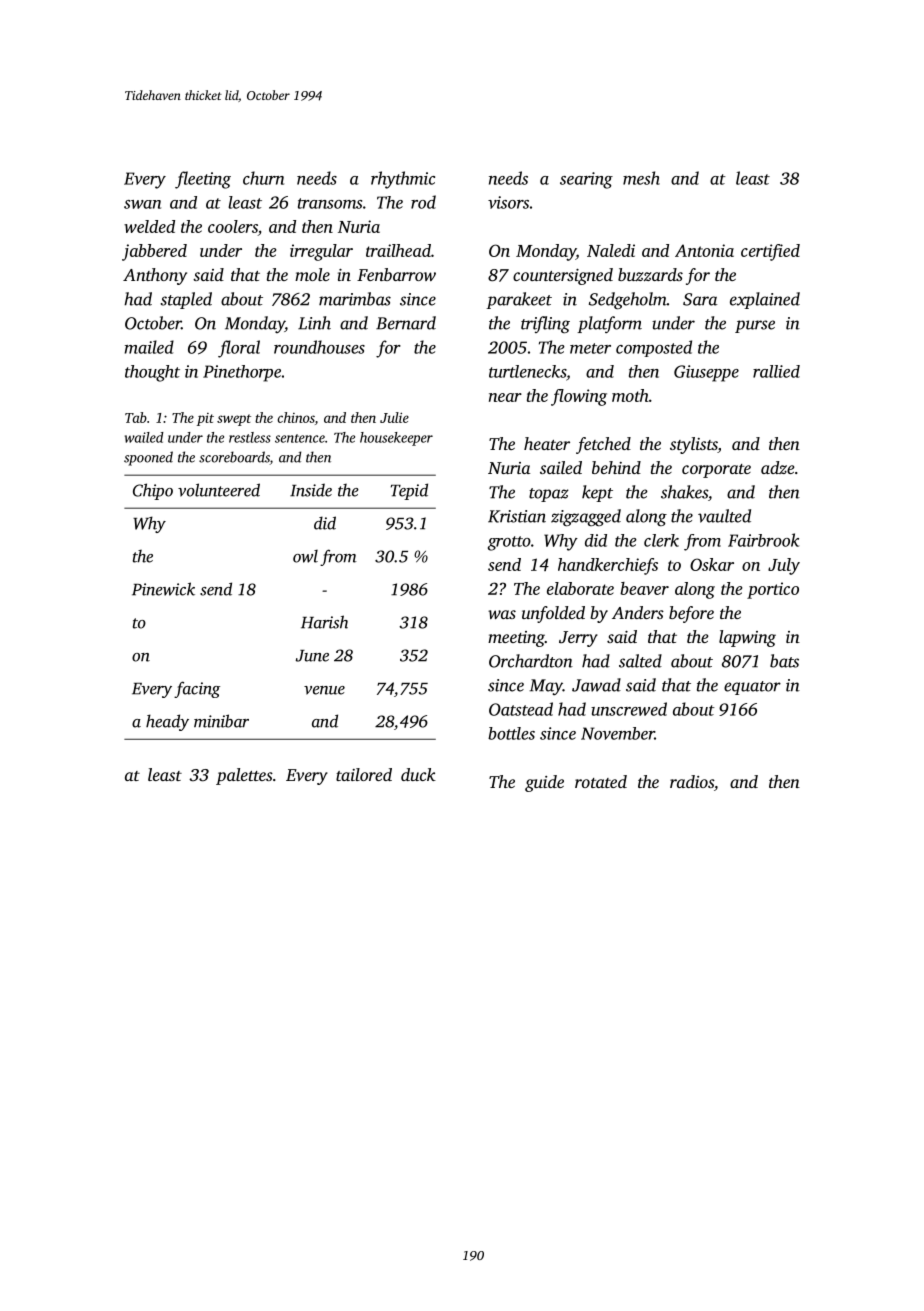  What do you see at coordinates (508, 202) in the page?
I see `visors` at bounding box center [508, 202].
